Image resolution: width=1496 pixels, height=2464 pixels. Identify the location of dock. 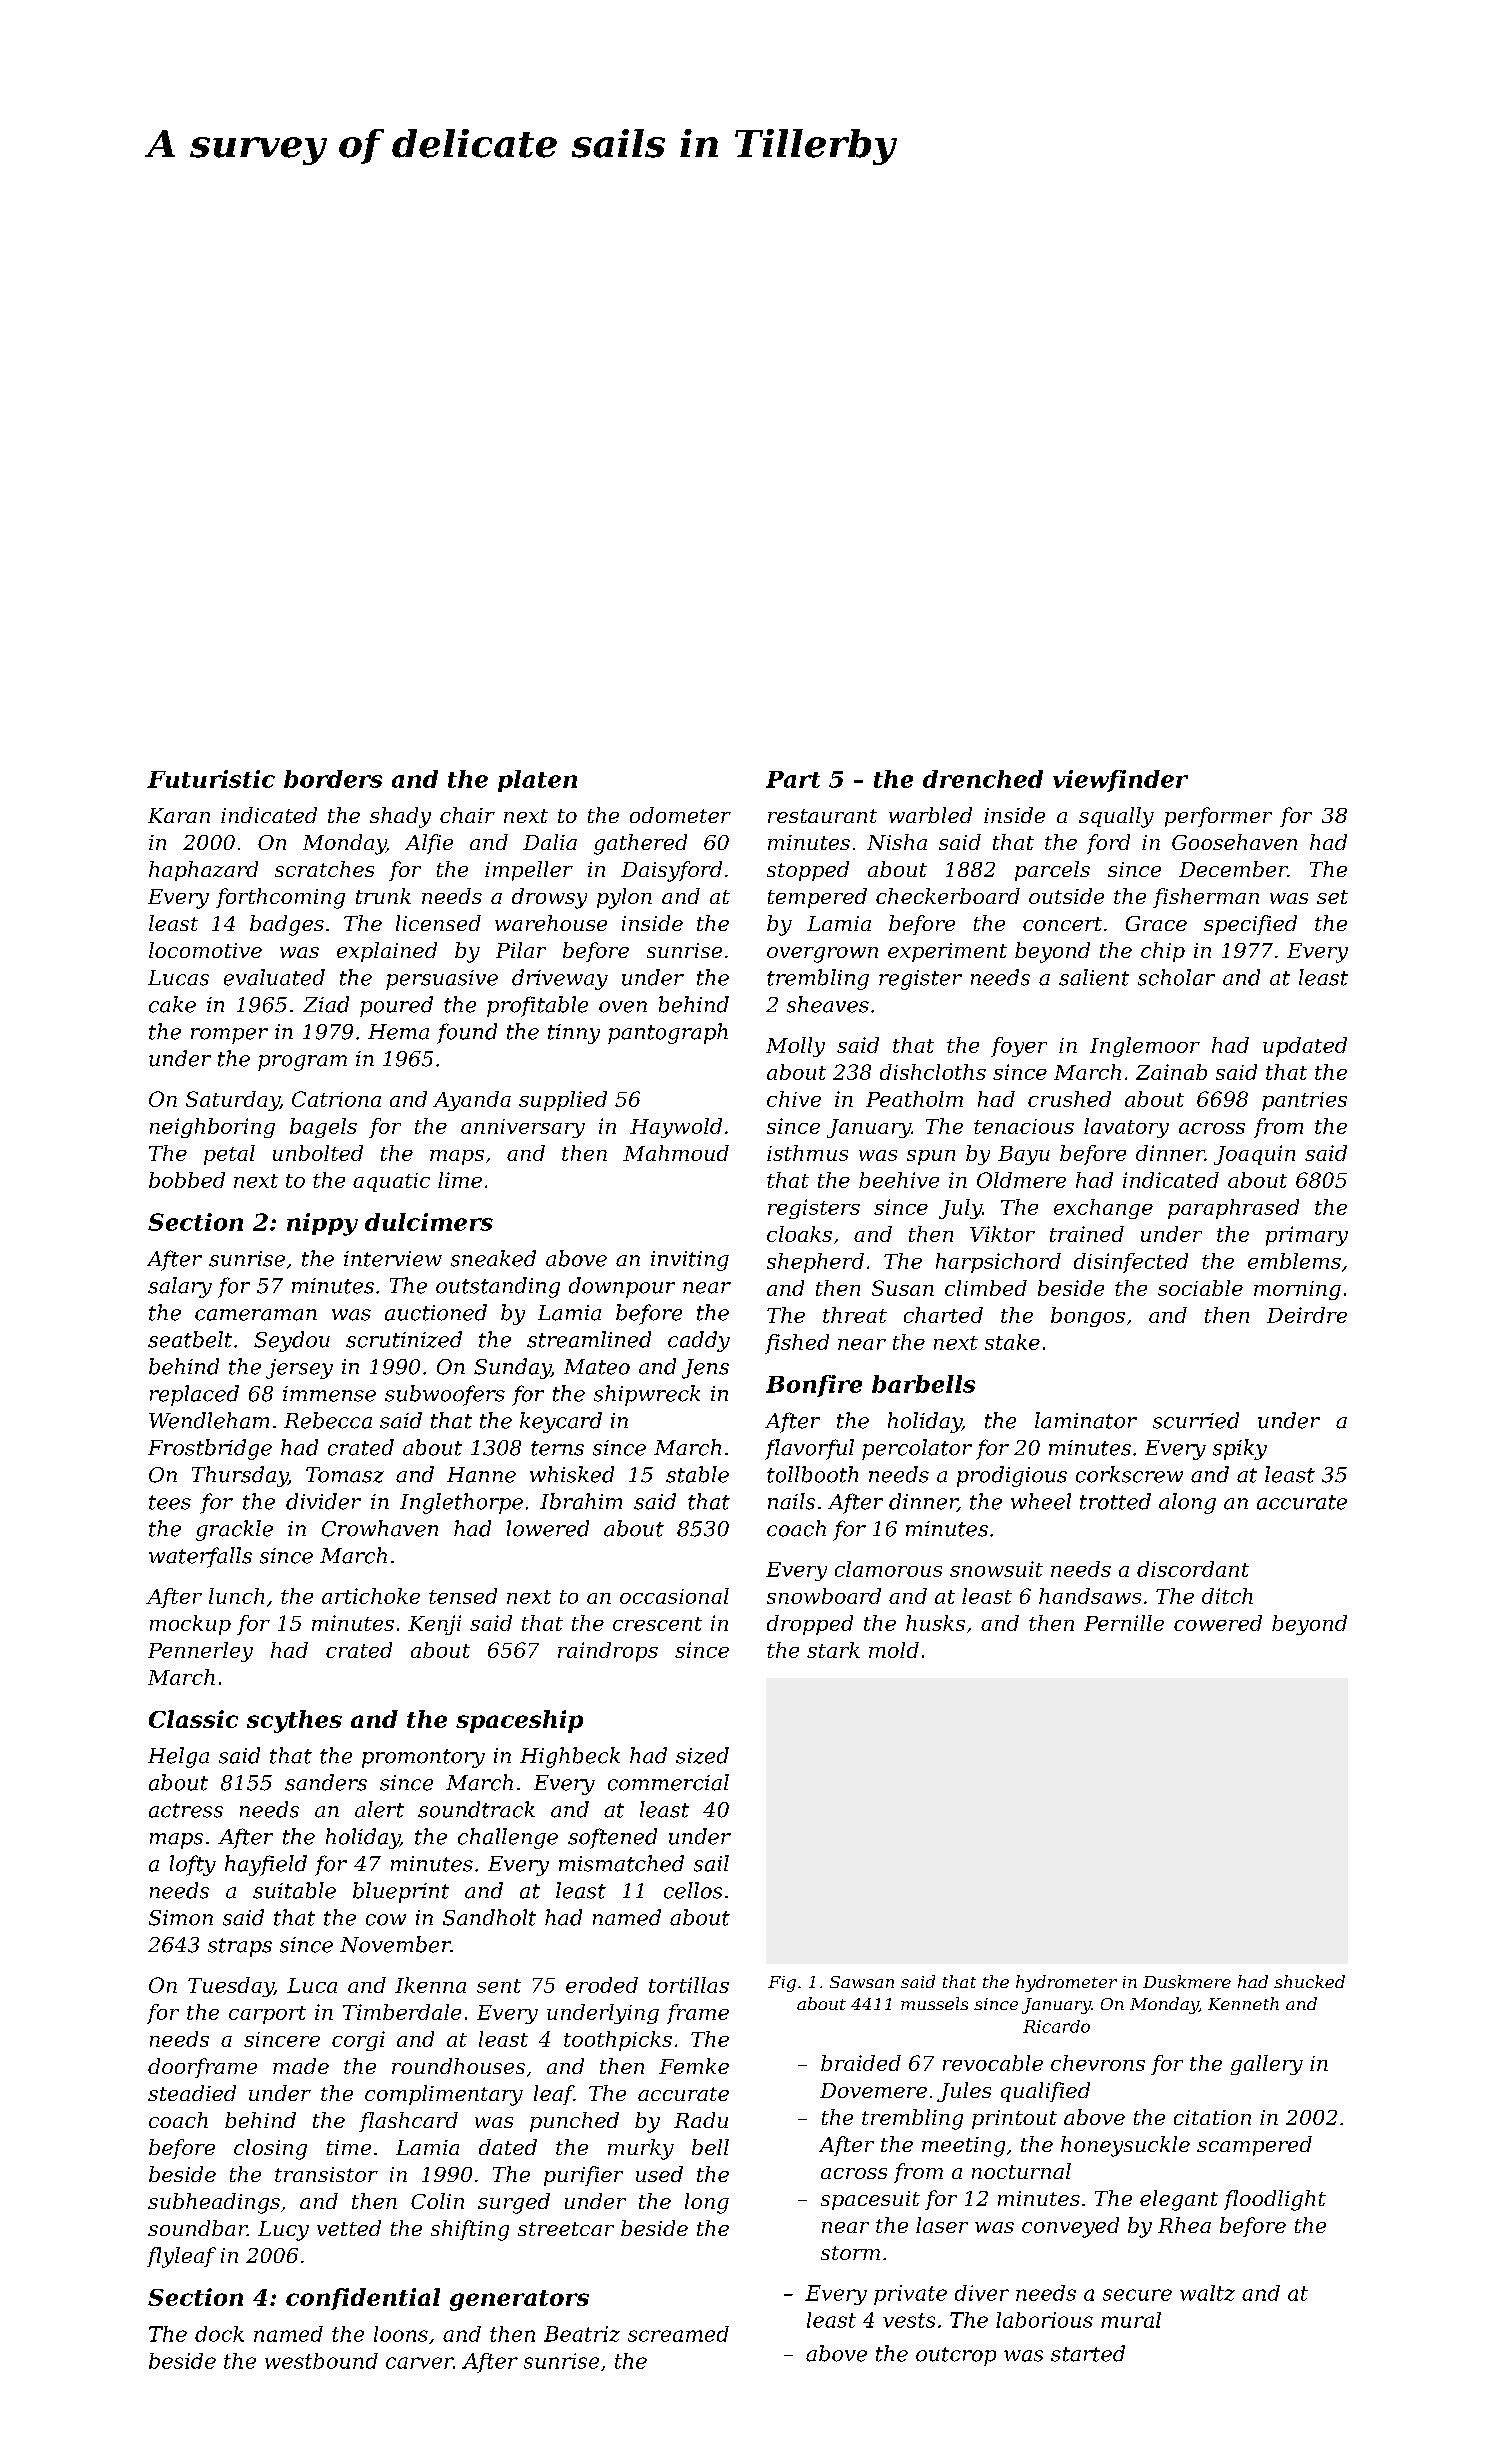
(219, 2334).
